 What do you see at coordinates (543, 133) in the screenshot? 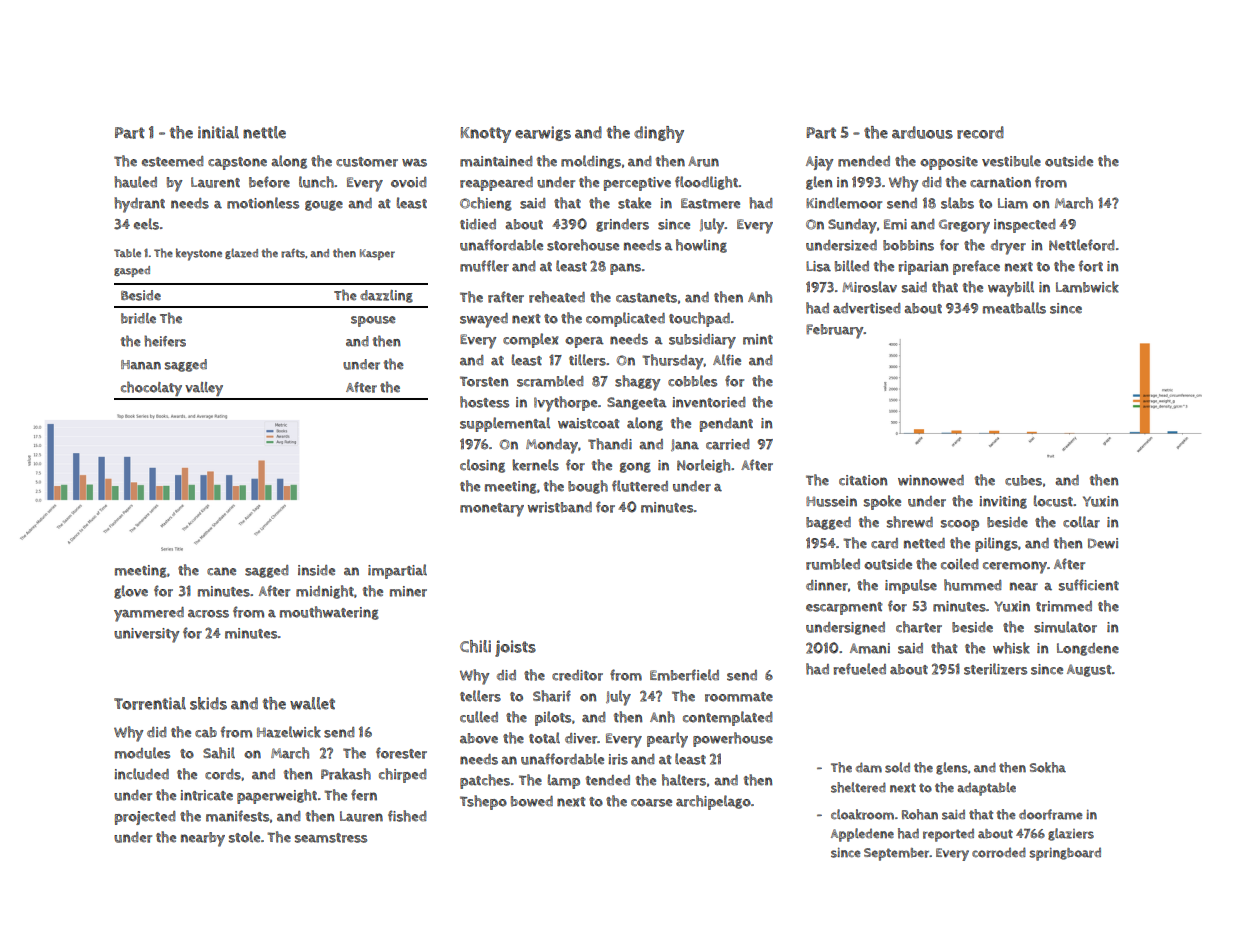
I see `earwigs` at bounding box center [543, 133].
